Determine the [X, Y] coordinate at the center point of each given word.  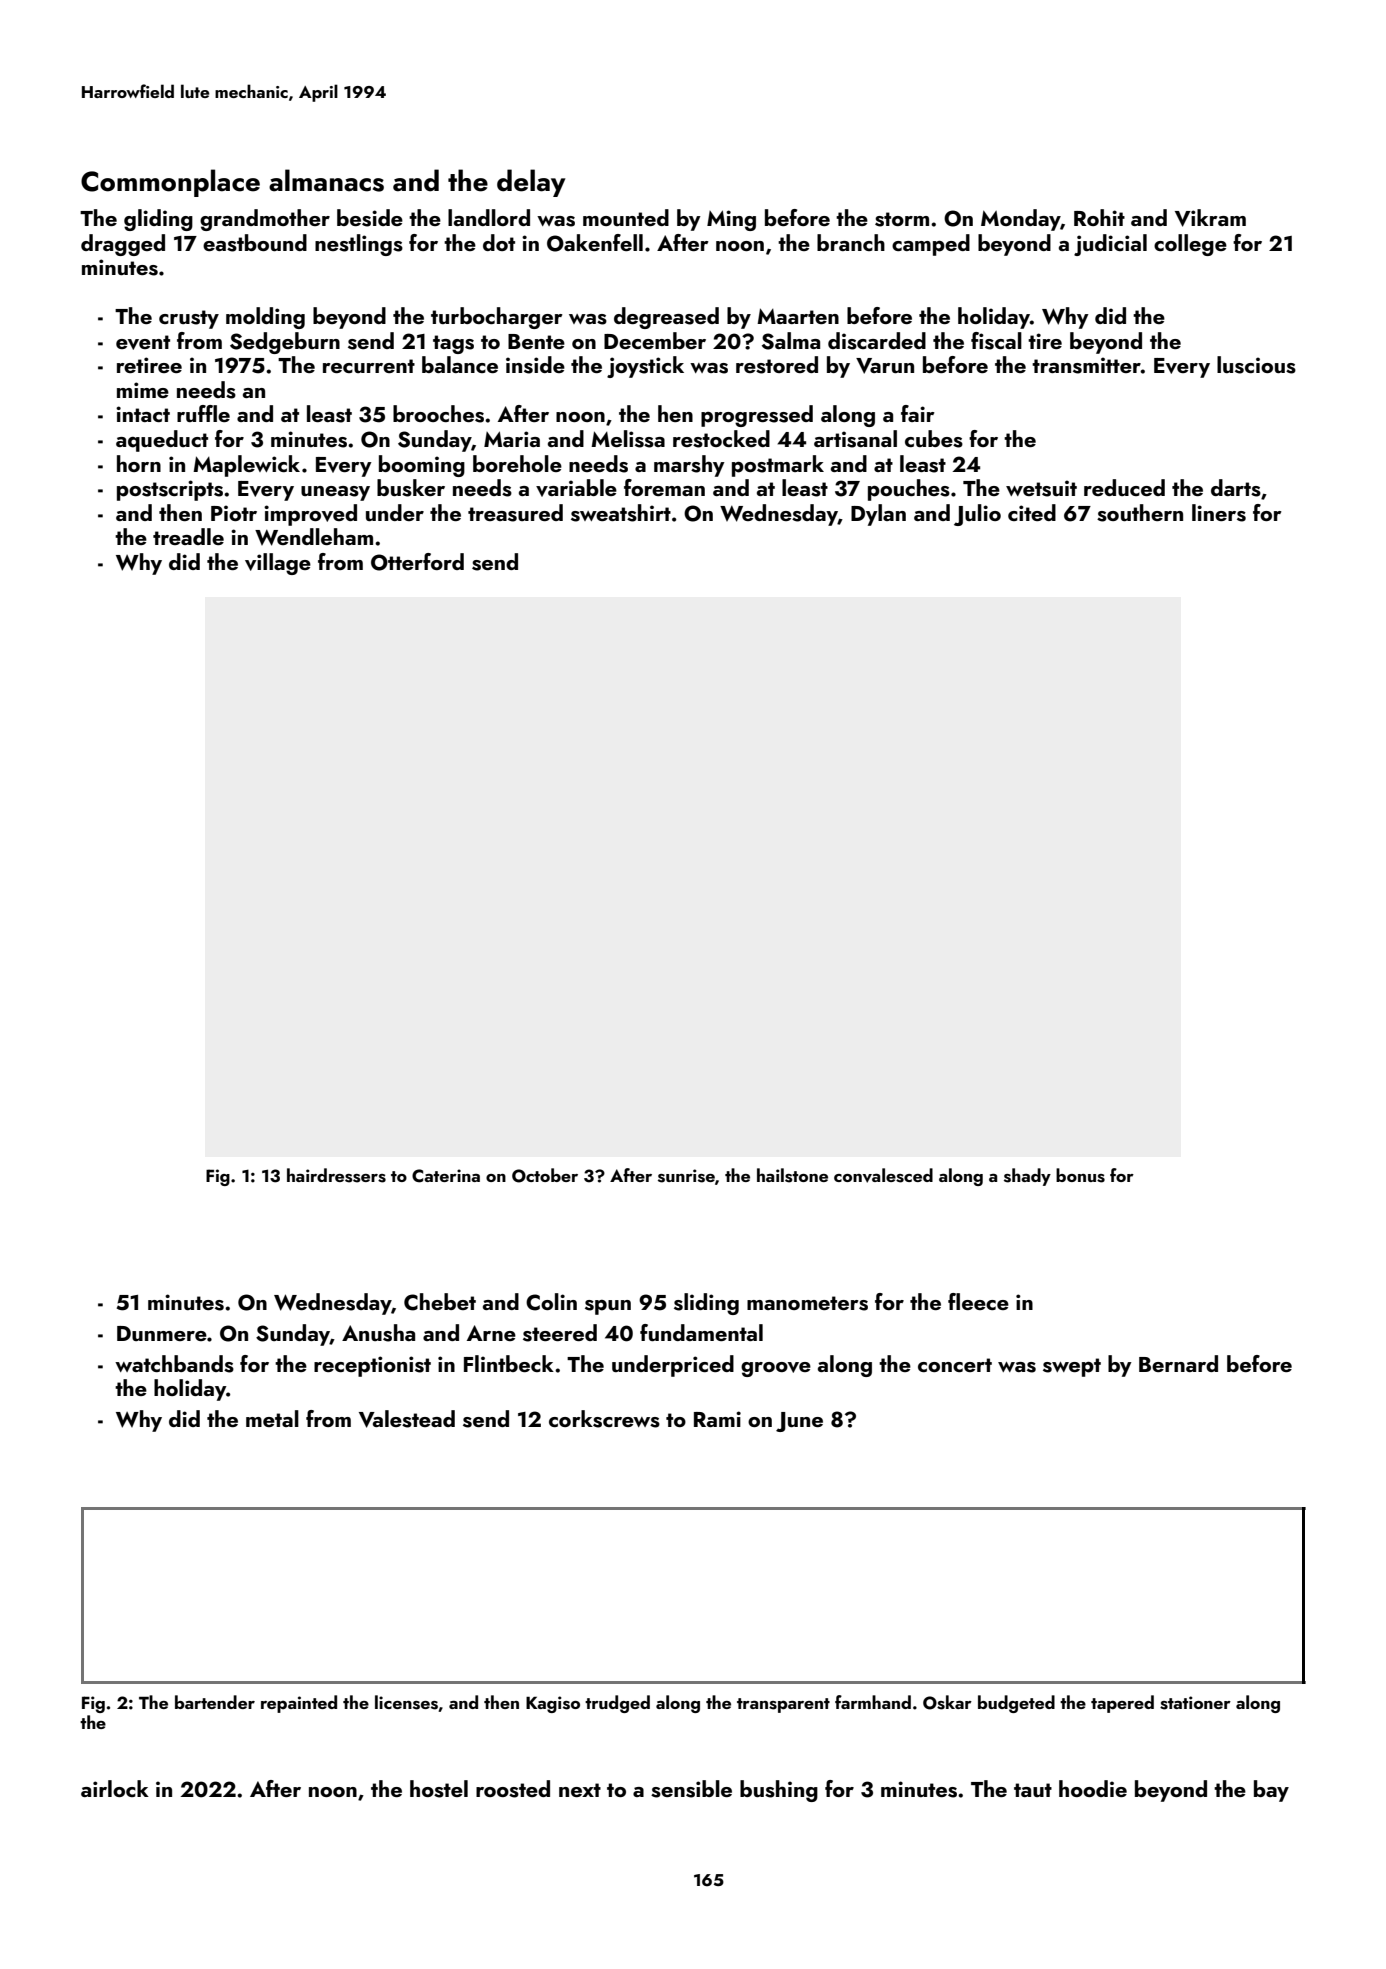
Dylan [878, 515]
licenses [406, 1702]
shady [1027, 1177]
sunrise [686, 1176]
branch [851, 242]
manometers [807, 1303]
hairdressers [336, 1175]
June [799, 1422]
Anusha [378, 1333]
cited [1032, 512]
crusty [189, 319]
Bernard [1178, 1363]
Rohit [1099, 217]
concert [955, 1365]
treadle [188, 536]
